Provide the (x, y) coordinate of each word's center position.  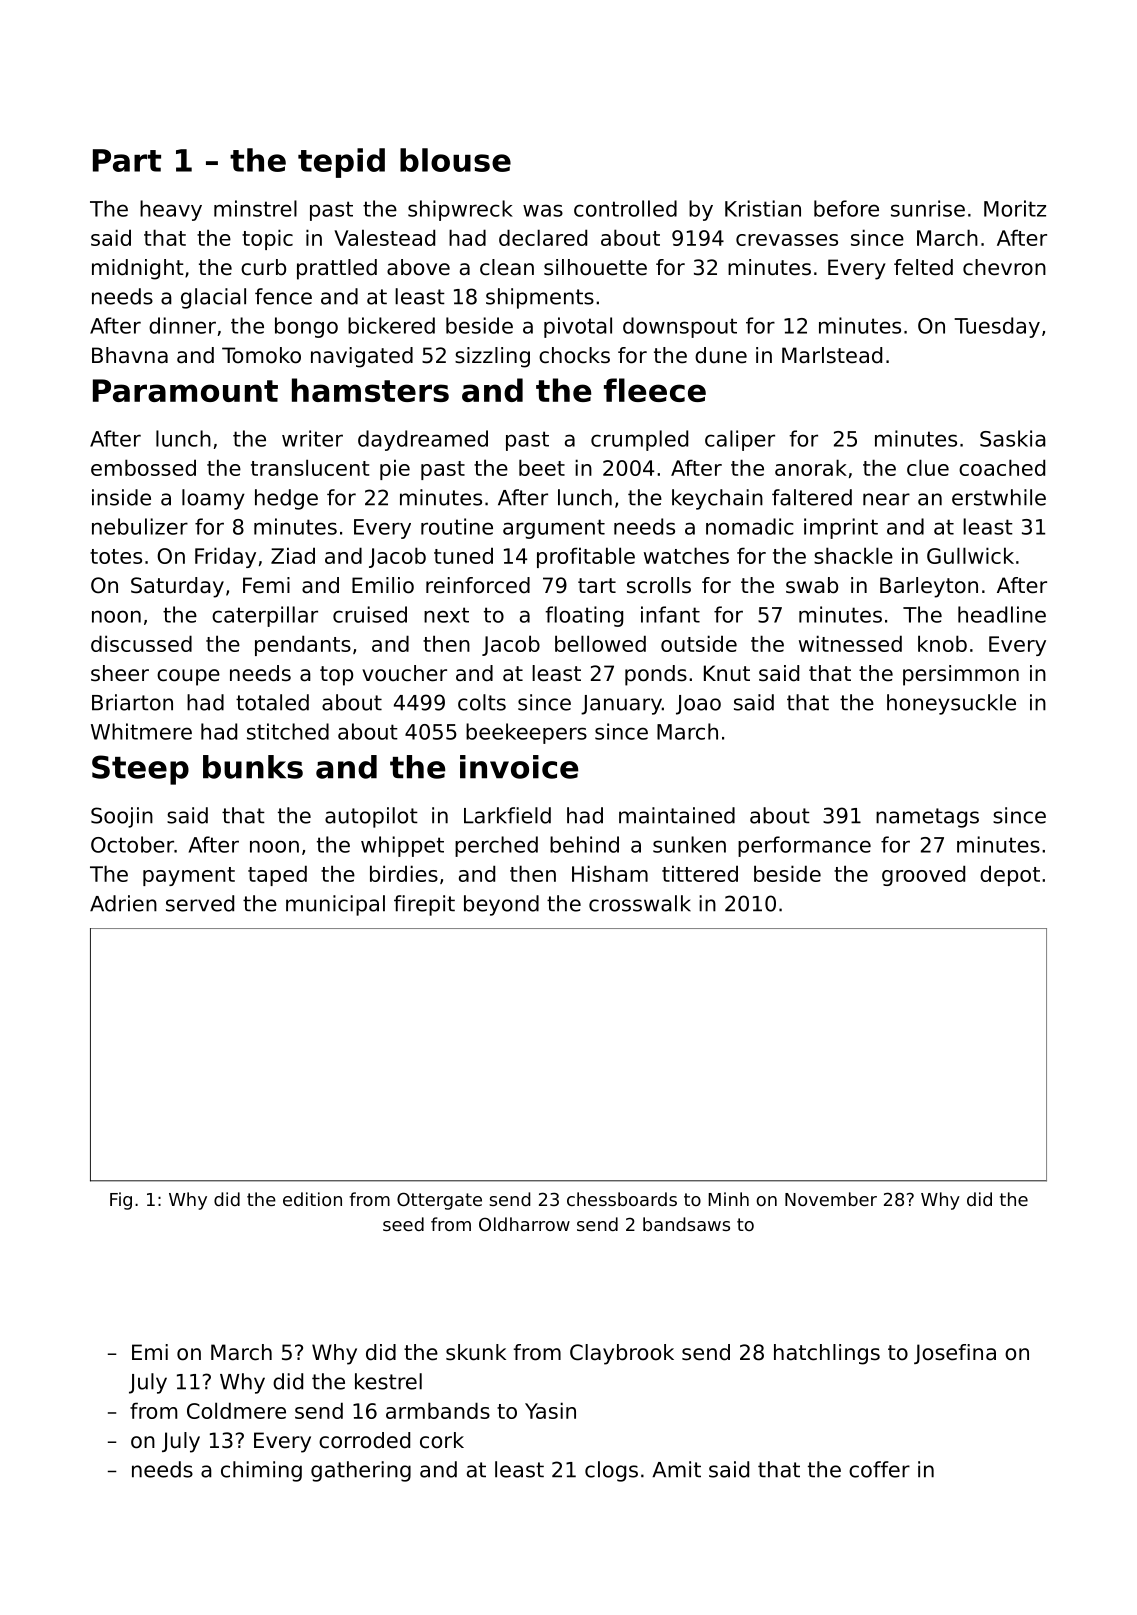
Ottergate (439, 1201)
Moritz (1015, 208)
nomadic (750, 526)
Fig (121, 1201)
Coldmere (236, 1410)
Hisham (610, 873)
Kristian (763, 208)
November (831, 1199)
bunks (253, 767)
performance (804, 846)
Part (127, 160)
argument (554, 529)
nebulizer (140, 526)
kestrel (388, 1381)
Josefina (955, 1354)
